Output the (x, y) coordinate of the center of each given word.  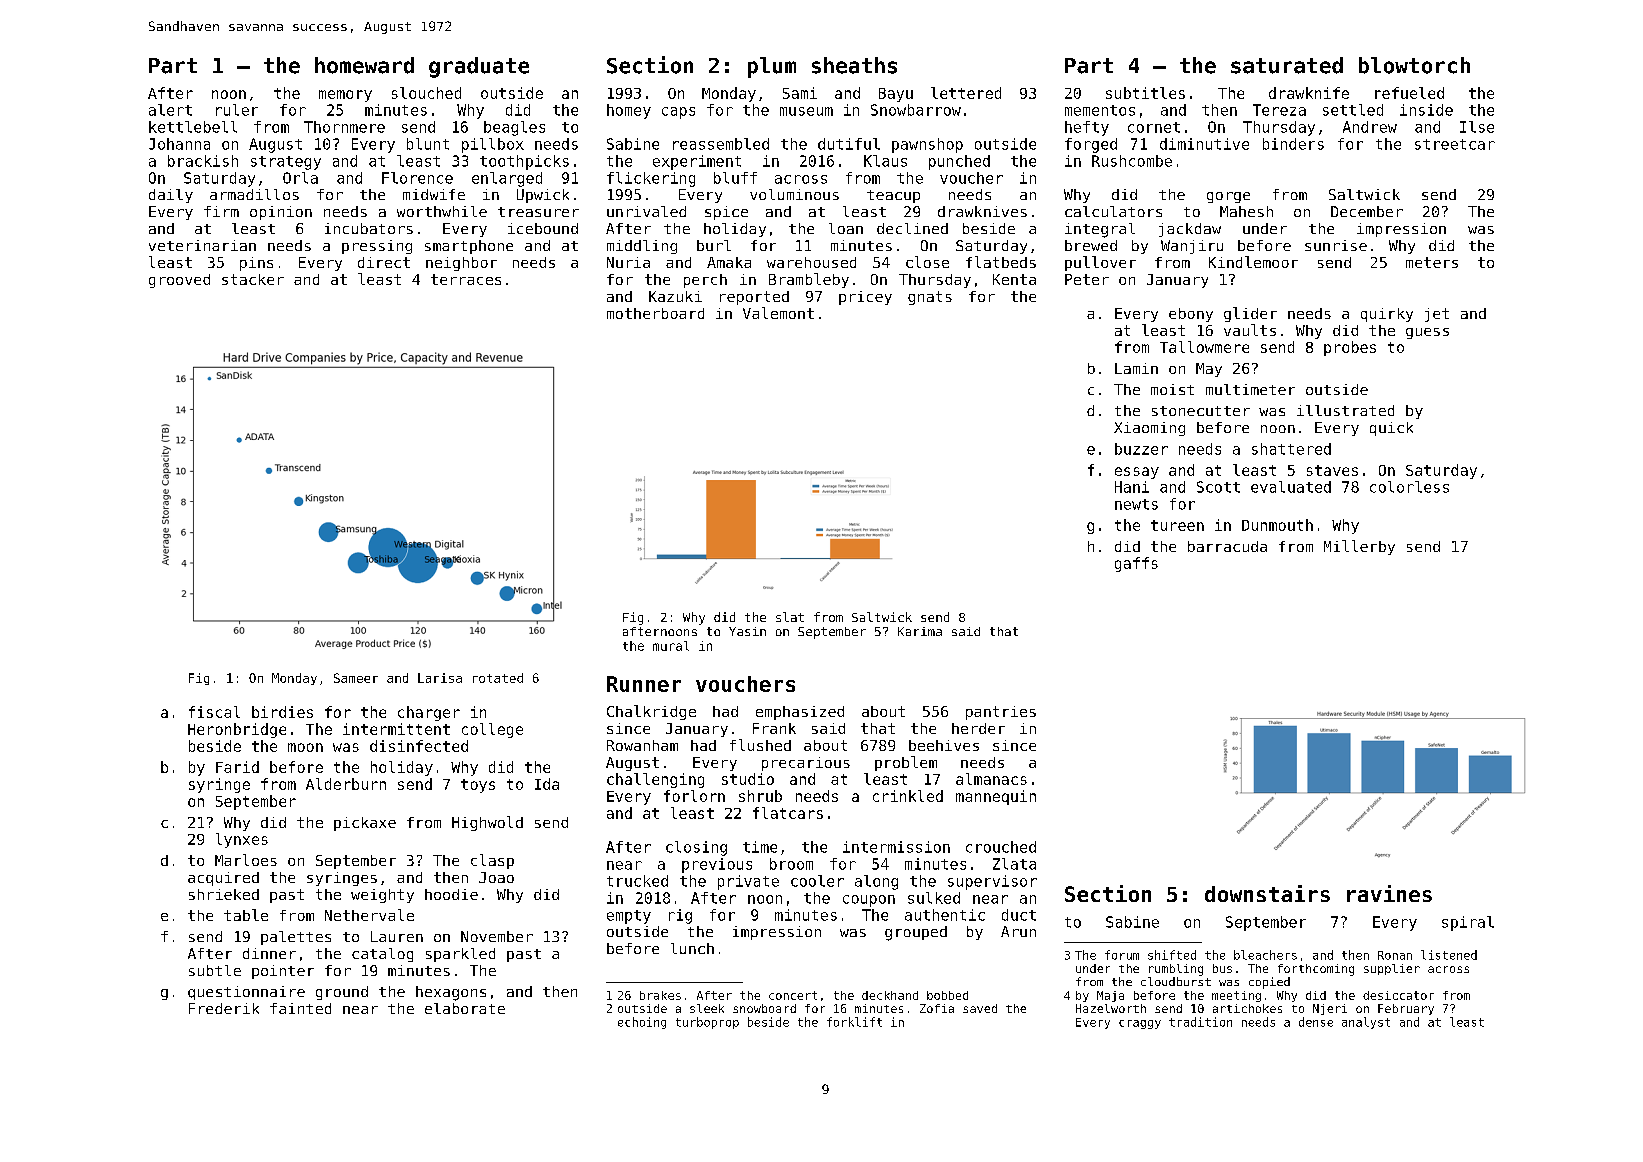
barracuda (1227, 546)
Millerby (1359, 547)
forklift (854, 1022)
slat (790, 617)
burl (714, 245)
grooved (179, 281)
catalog (382, 955)
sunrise (1336, 245)
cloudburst (1176, 981)
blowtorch (1414, 65)
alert (170, 110)
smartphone (469, 247)
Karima (920, 631)
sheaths (854, 65)
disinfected (419, 746)
